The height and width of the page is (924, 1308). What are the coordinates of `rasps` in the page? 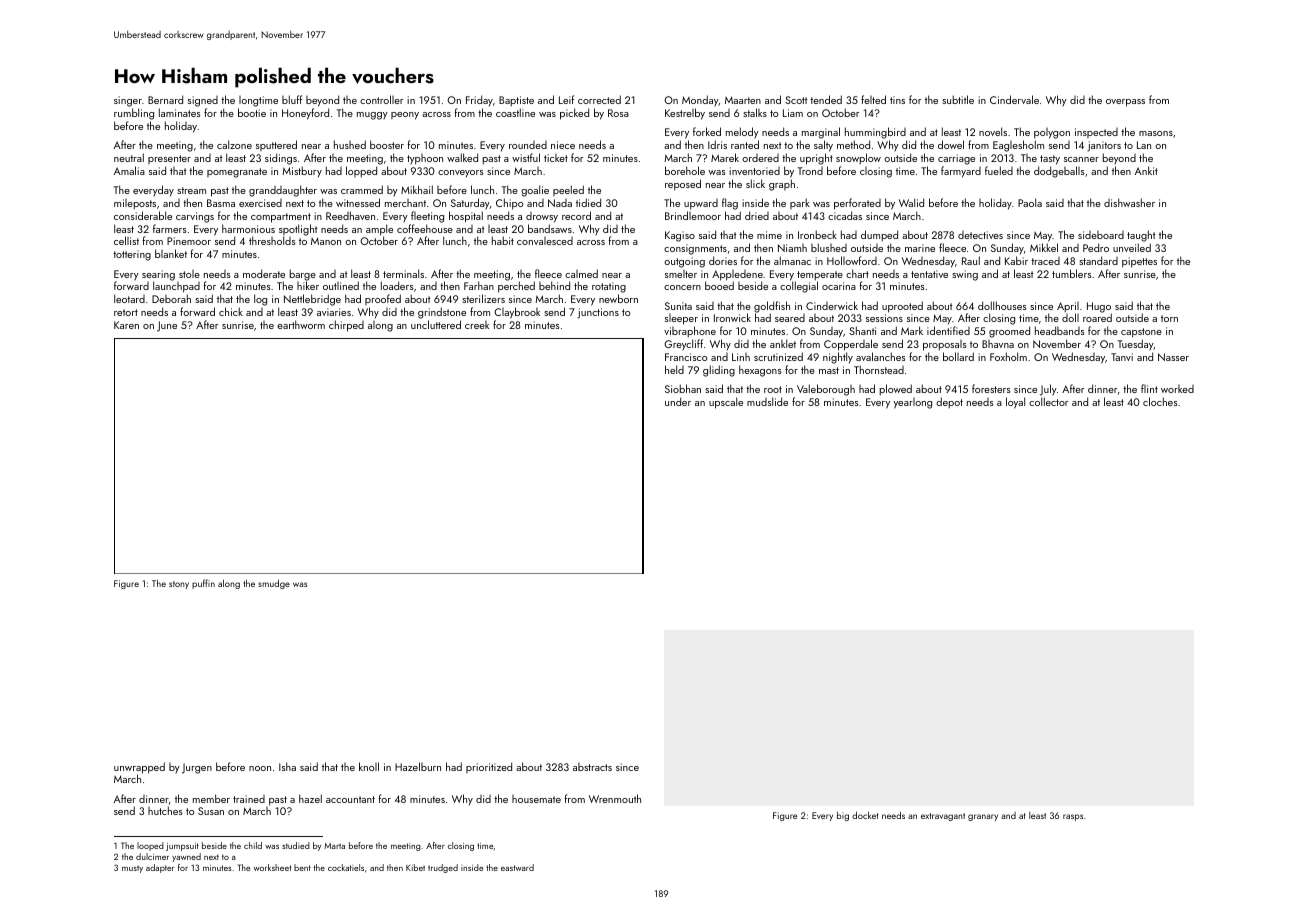 It's located at (1073, 817).
